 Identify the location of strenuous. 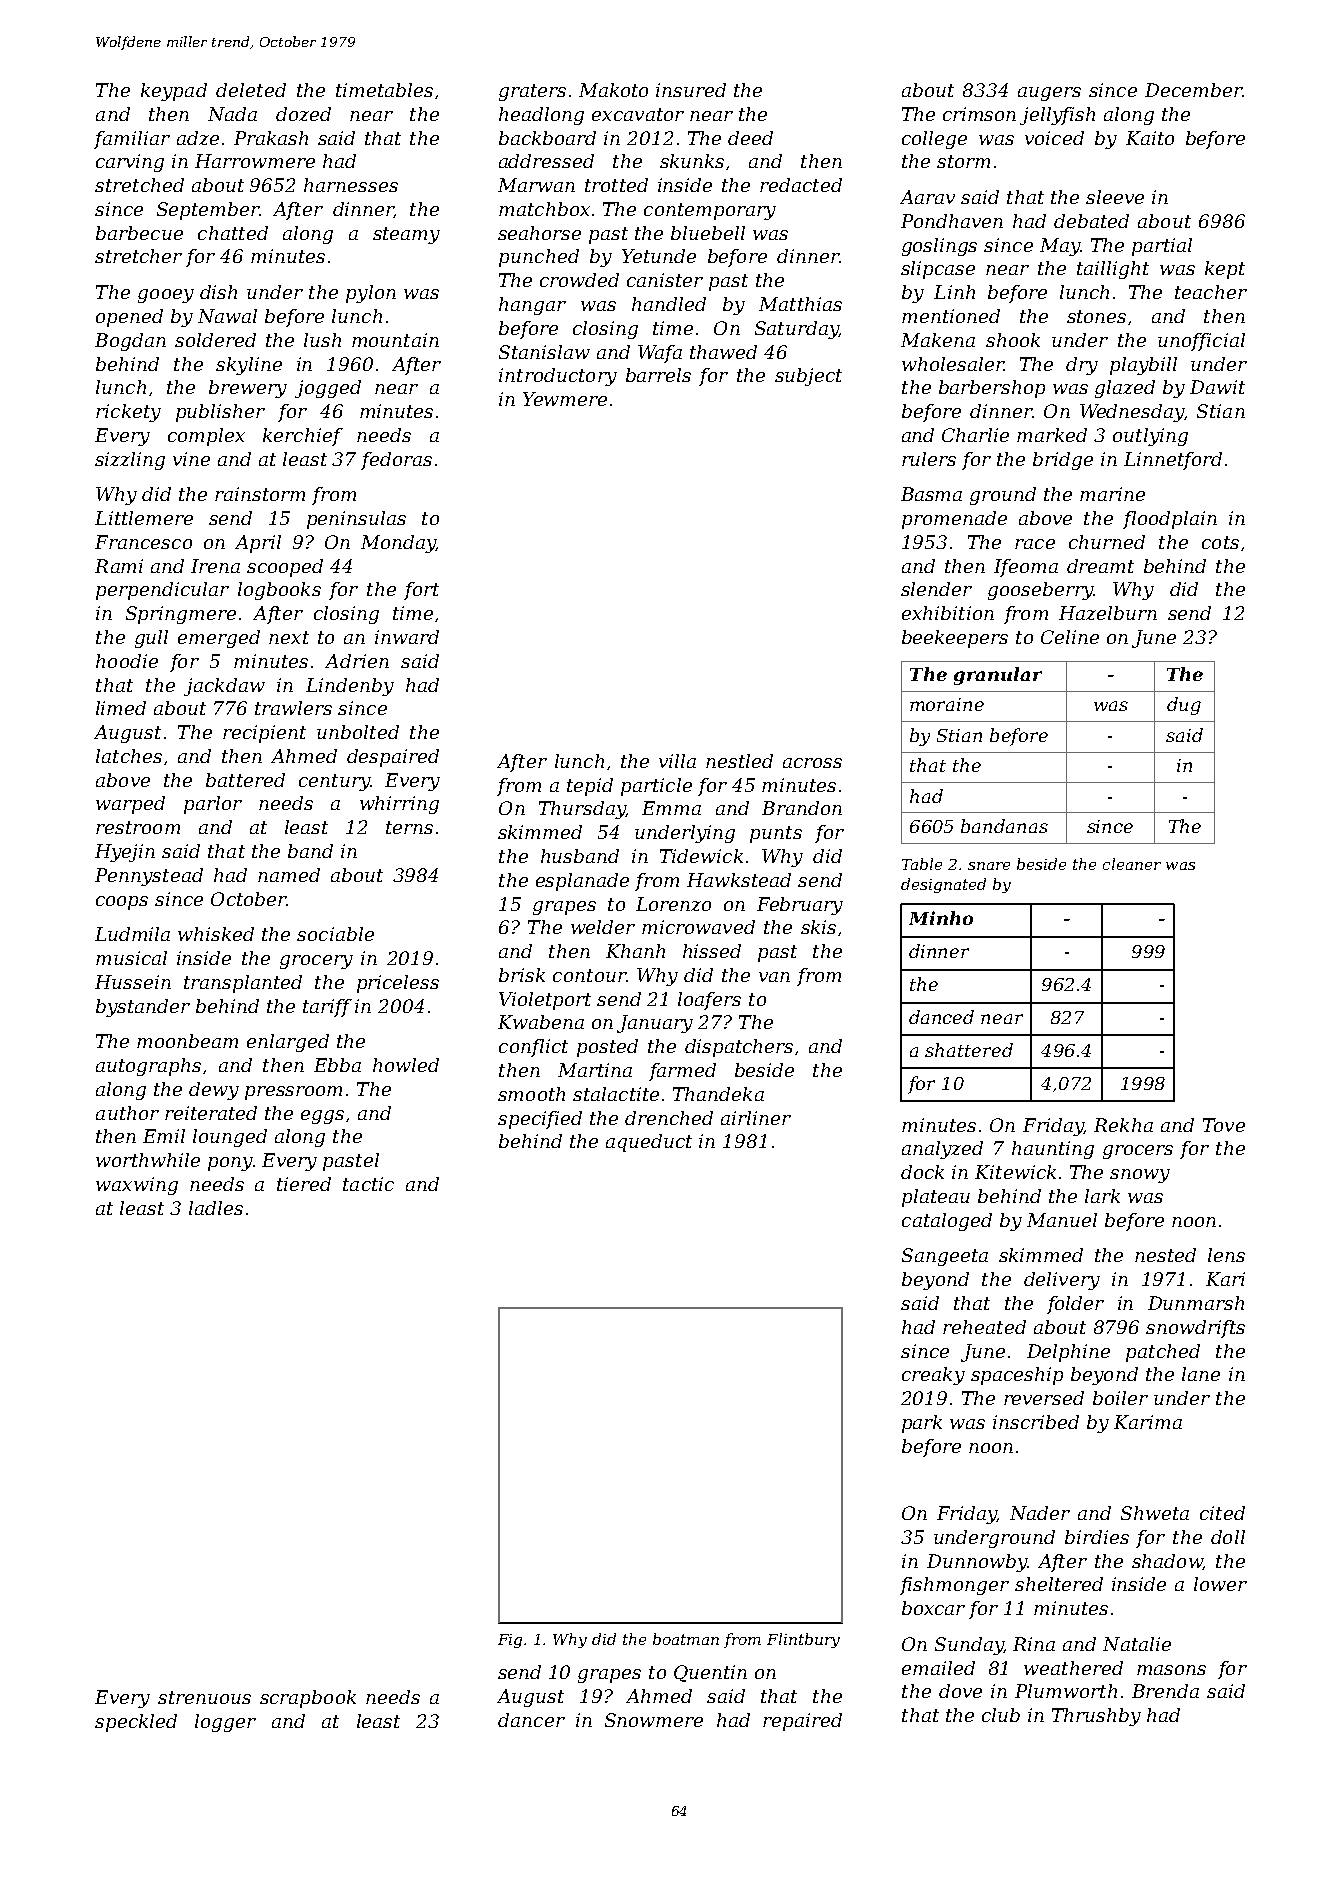
(204, 1697).
